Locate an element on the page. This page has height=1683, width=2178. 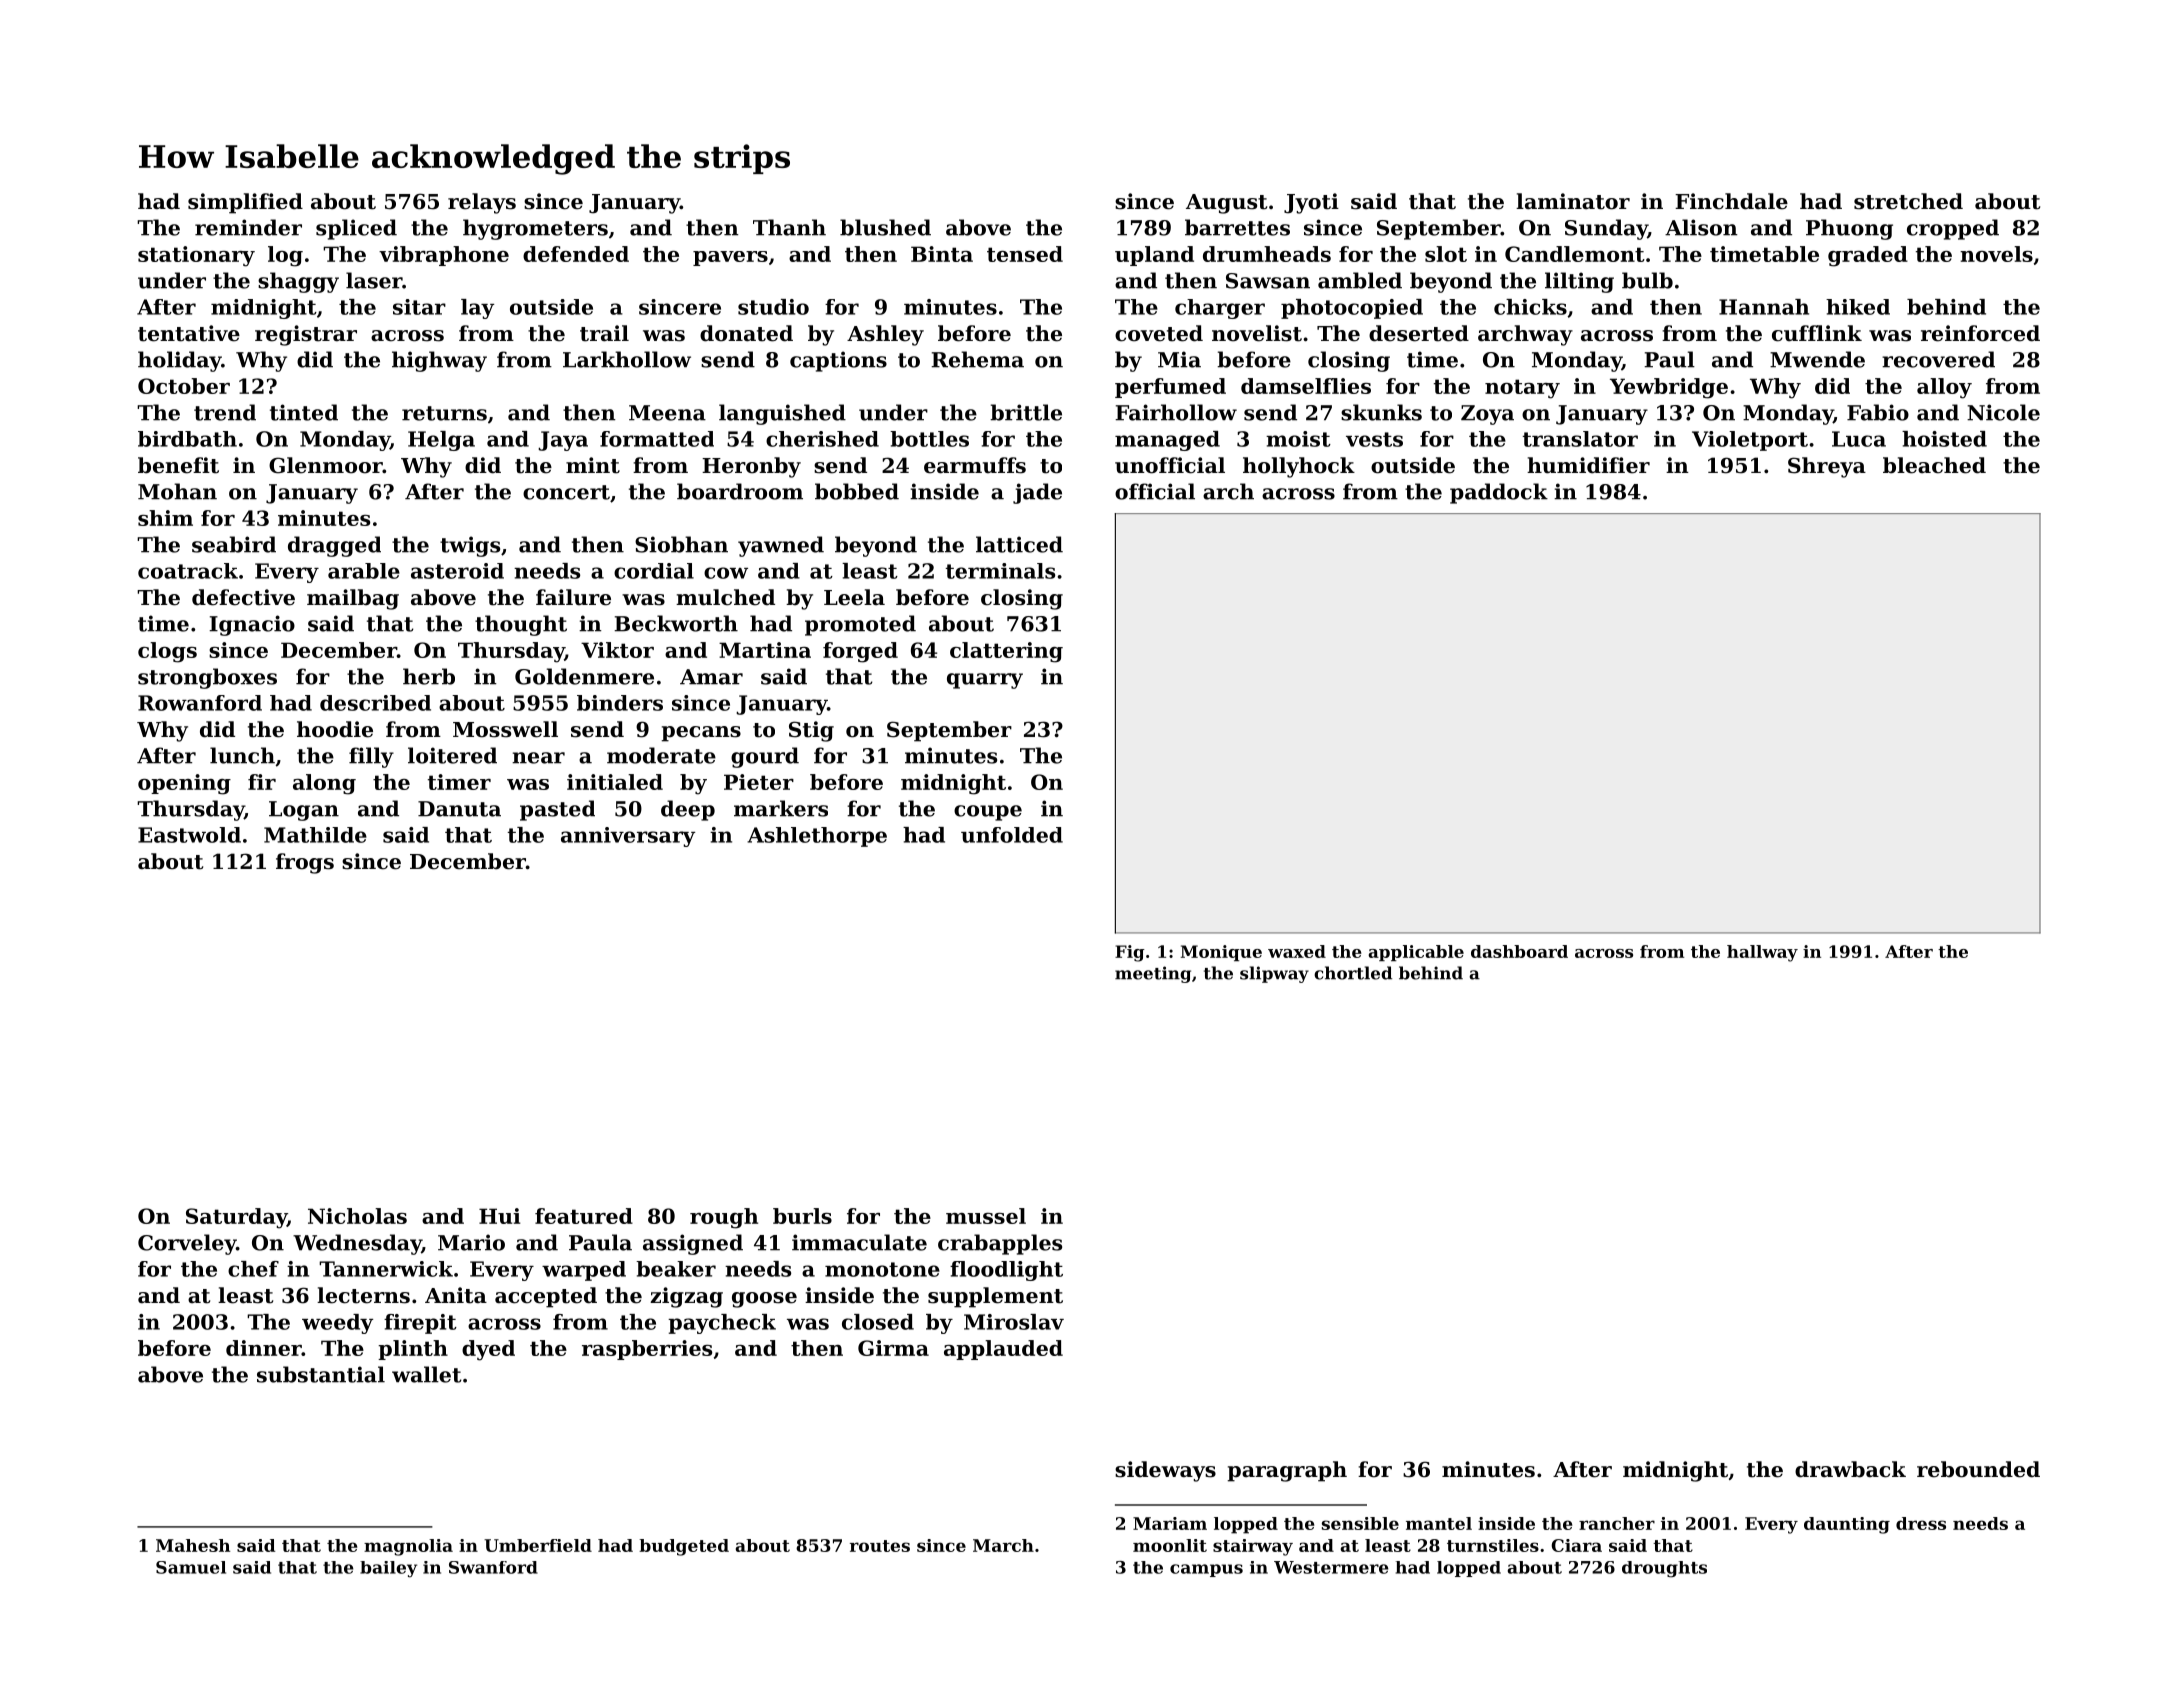
bleached is located at coordinates (1934, 465).
